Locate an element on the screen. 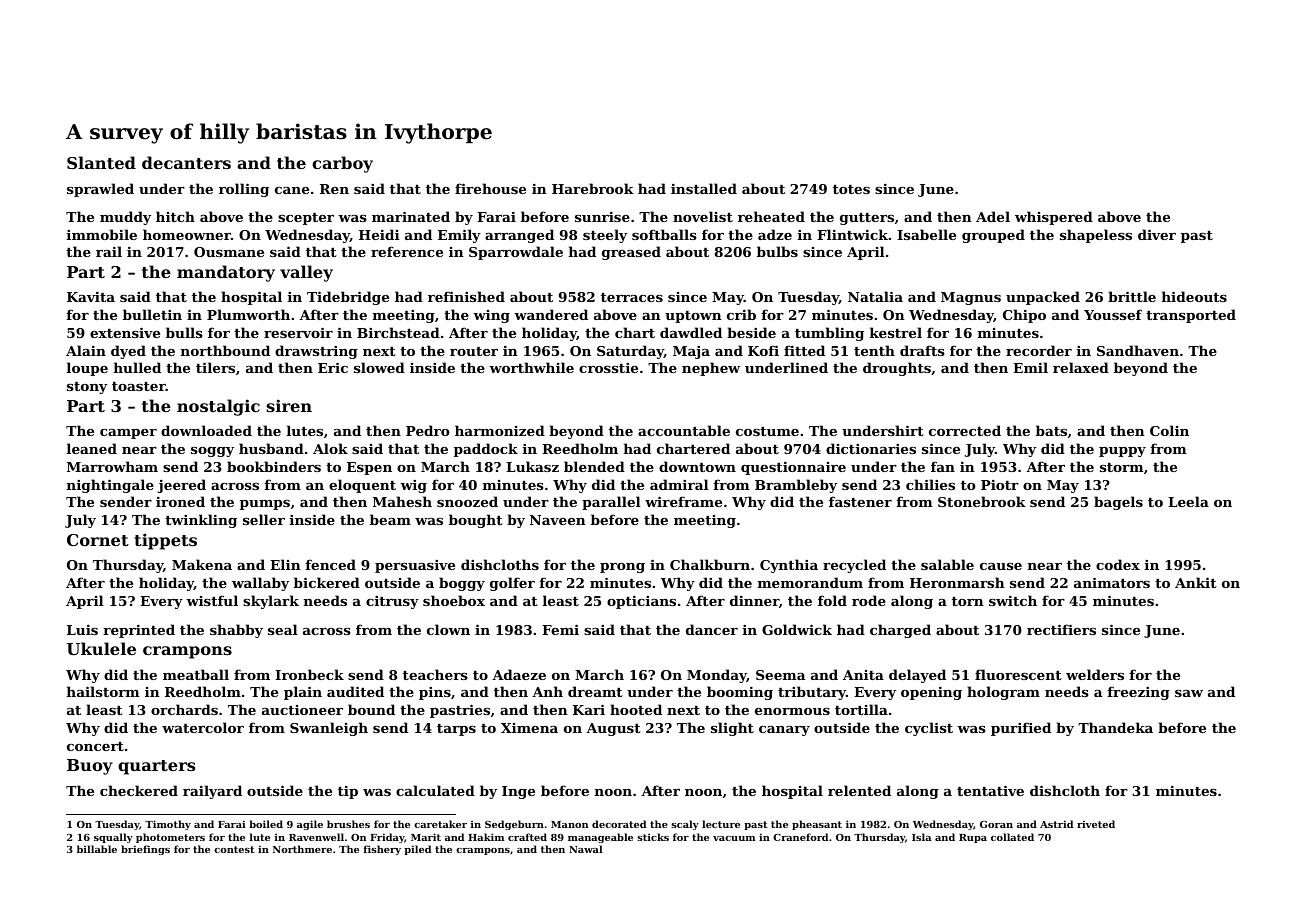 The width and height of the screenshot is (1308, 924). calculated is located at coordinates (435, 790).
